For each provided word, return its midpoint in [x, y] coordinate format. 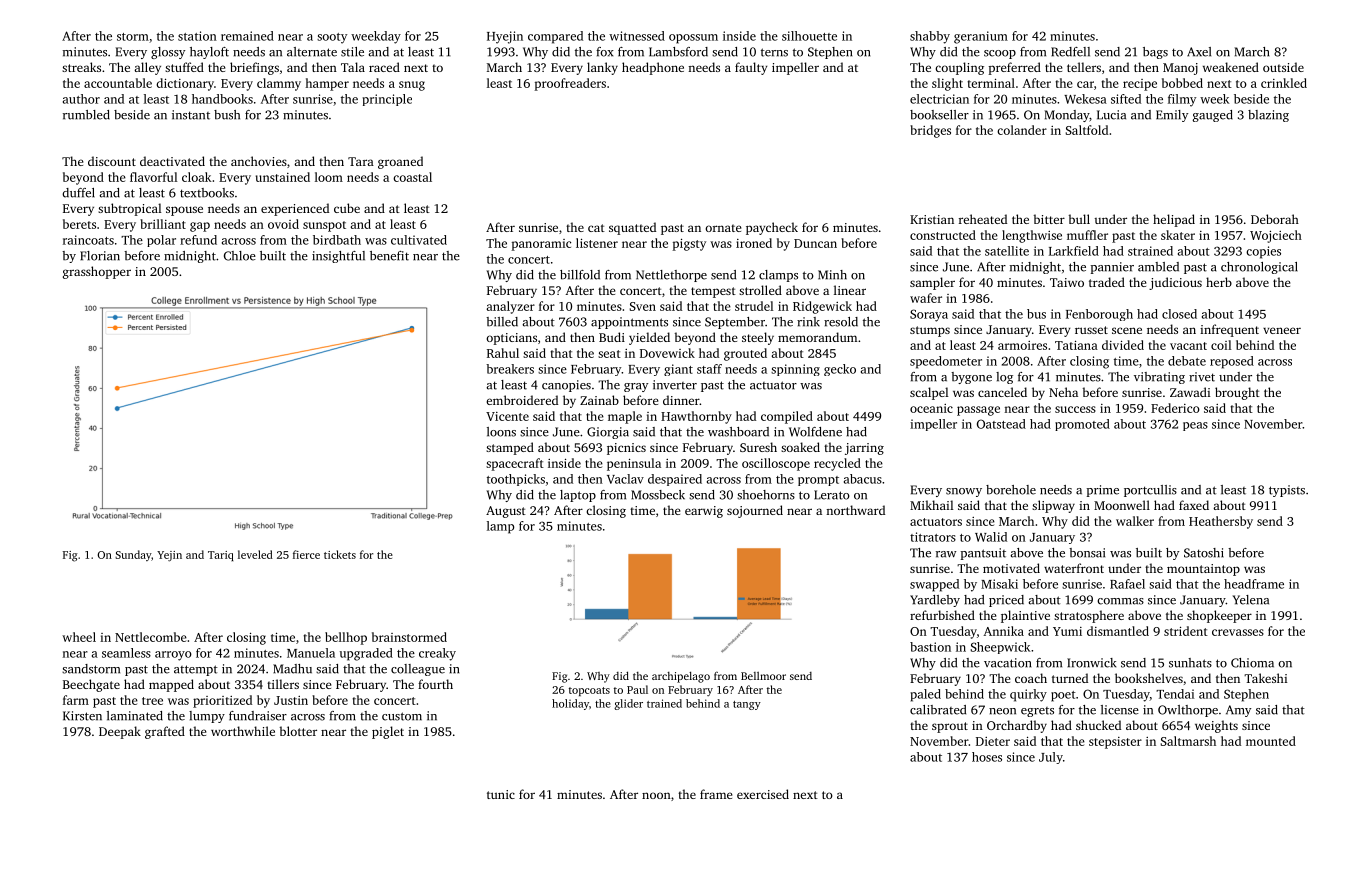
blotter [298, 731]
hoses [987, 757]
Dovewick [667, 353]
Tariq [220, 556]
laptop [578, 496]
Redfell [1070, 52]
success [1075, 409]
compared [555, 37]
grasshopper [97, 272]
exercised [763, 794]
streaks [81, 67]
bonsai [1087, 553]
